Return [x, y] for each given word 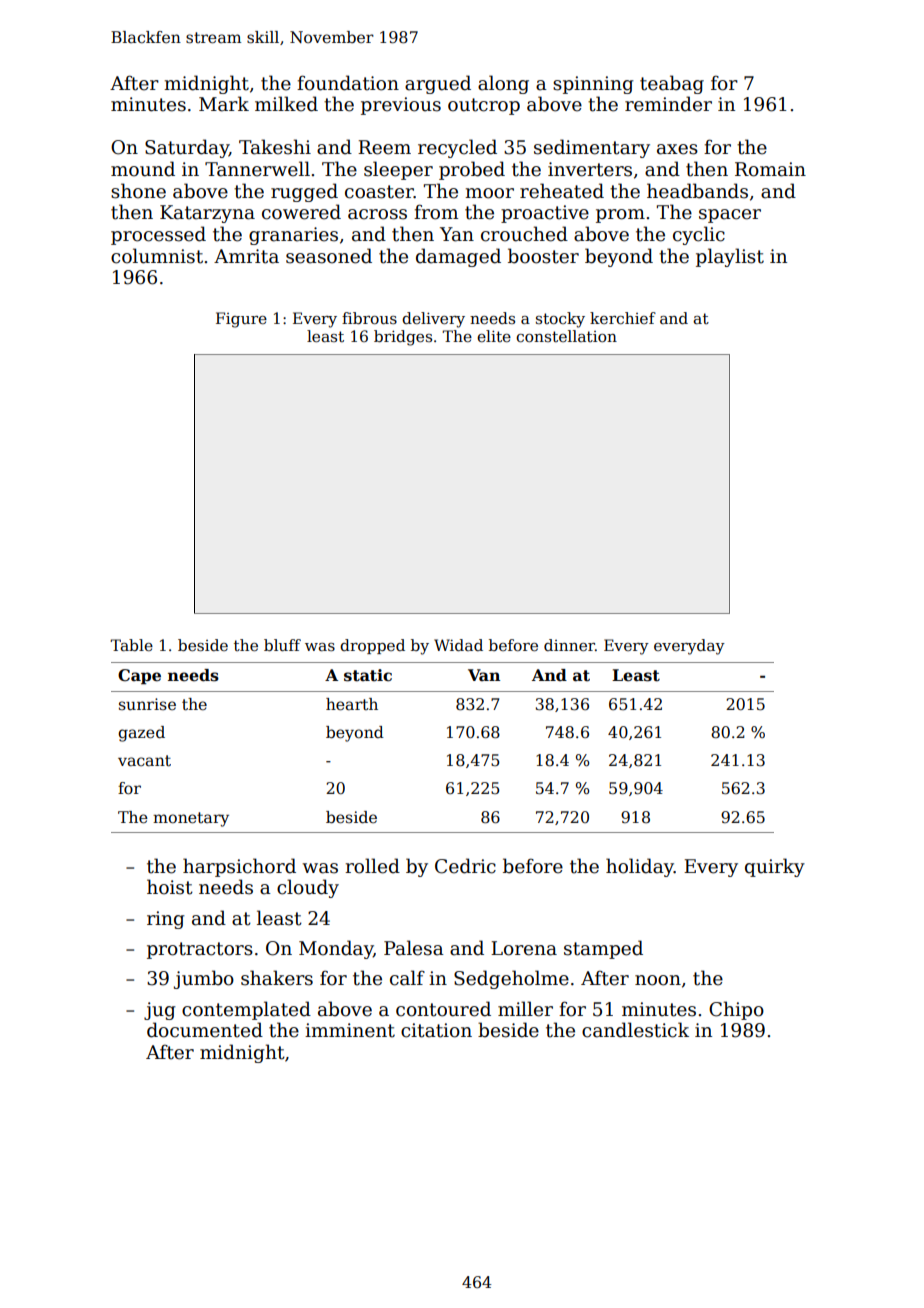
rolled [372, 866]
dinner [569, 645]
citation [436, 1030]
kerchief [623, 318]
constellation [566, 336]
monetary [191, 819]
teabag [672, 84]
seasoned [329, 256]
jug [160, 1011]
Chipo [736, 1010]
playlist [730, 257]
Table [131, 645]
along [503, 84]
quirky [775, 867]
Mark [224, 104]
